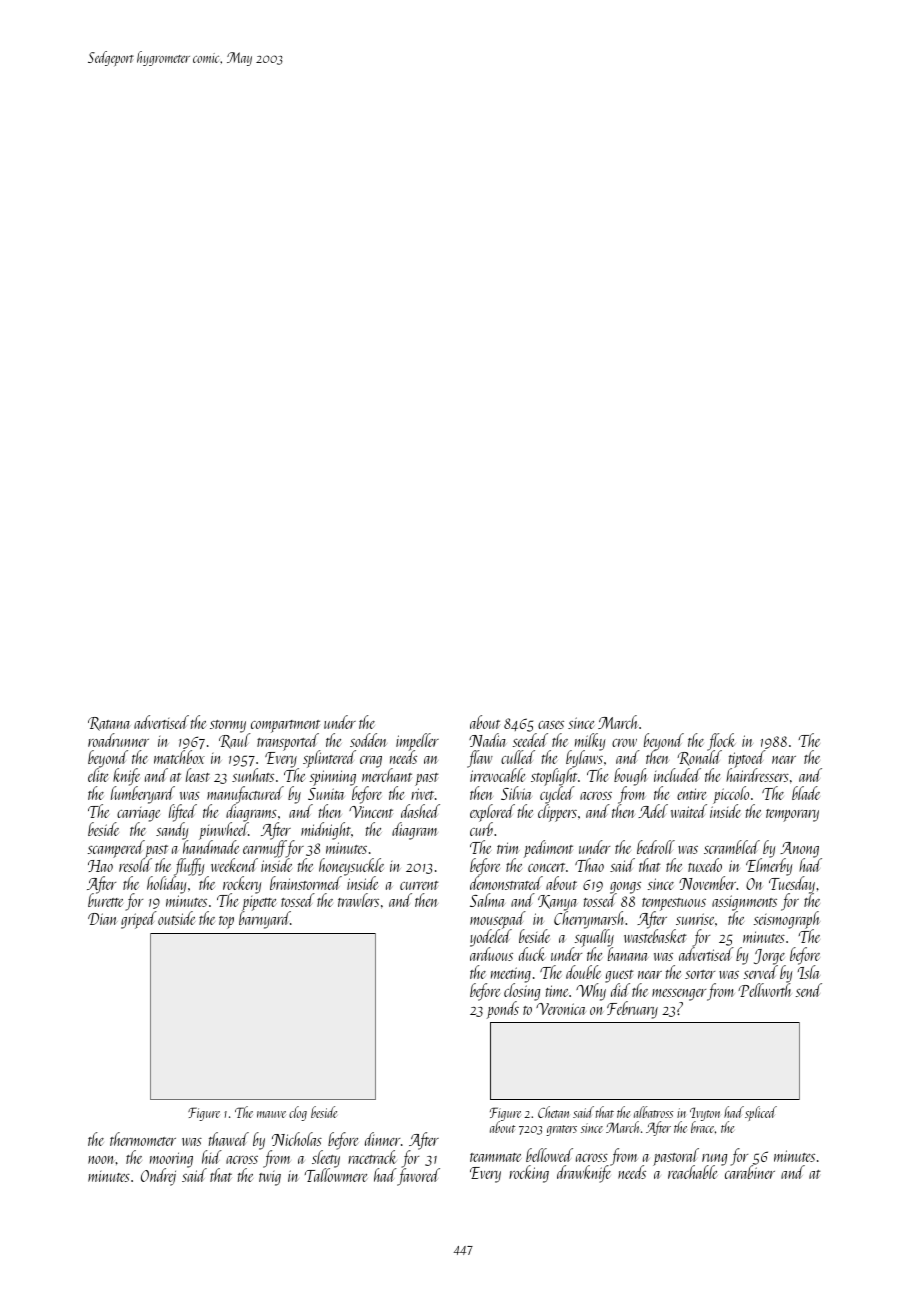 This screenshot has height=1316, width=908. I want to click on reachable, so click(693, 1172).
